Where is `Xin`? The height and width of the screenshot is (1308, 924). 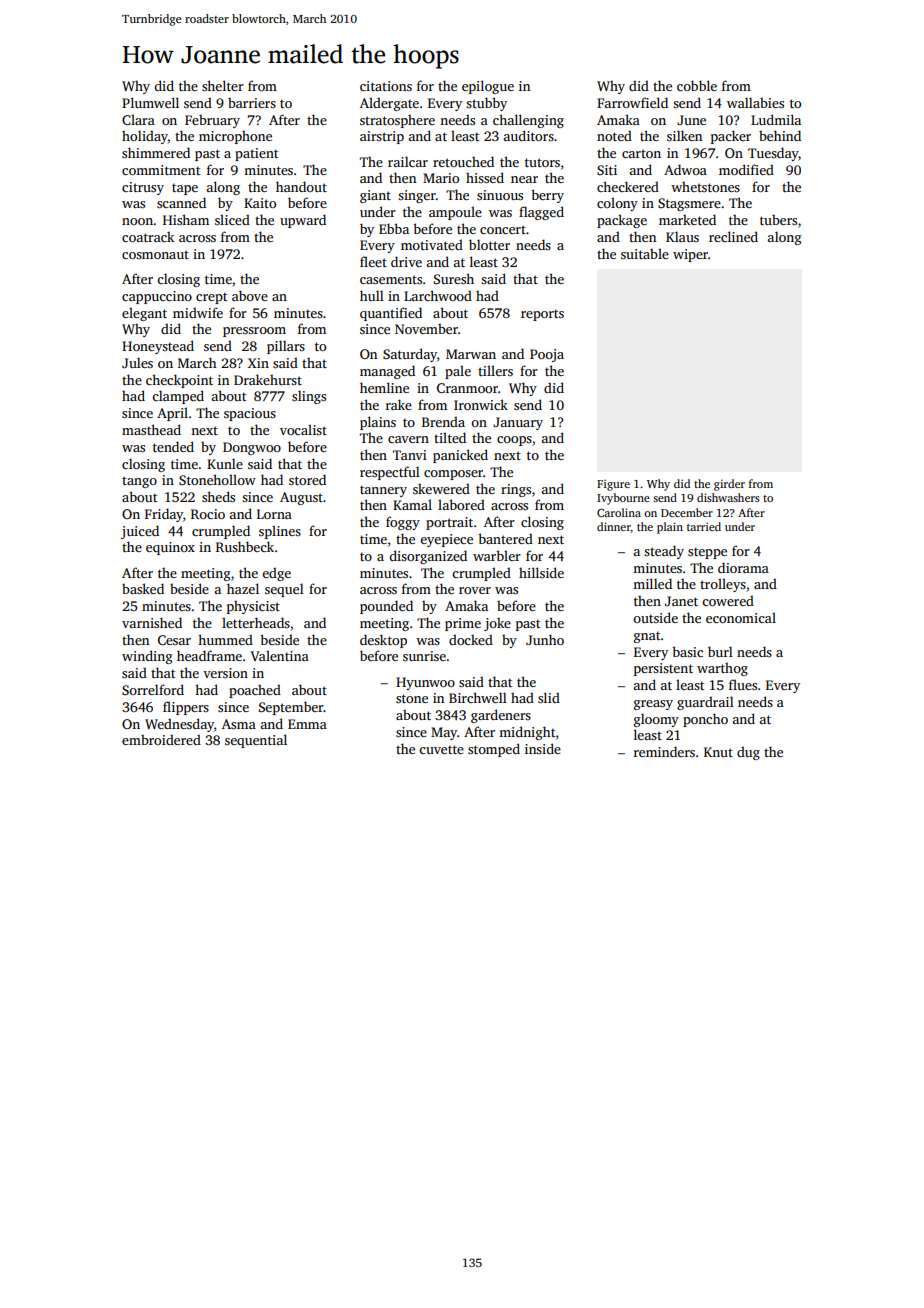 Xin is located at coordinates (258, 363).
